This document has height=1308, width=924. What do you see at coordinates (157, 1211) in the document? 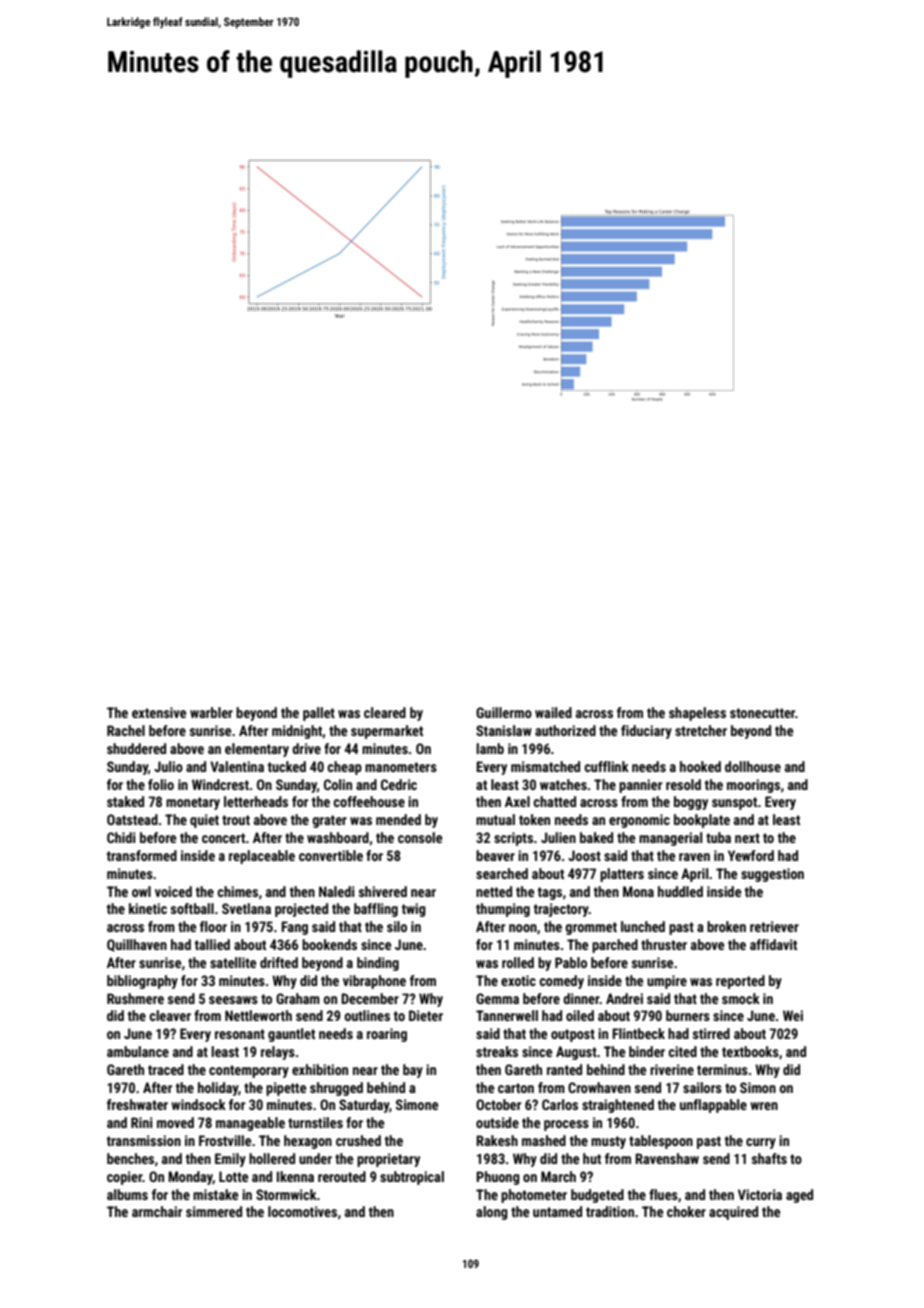
I see `armchair` at bounding box center [157, 1211].
